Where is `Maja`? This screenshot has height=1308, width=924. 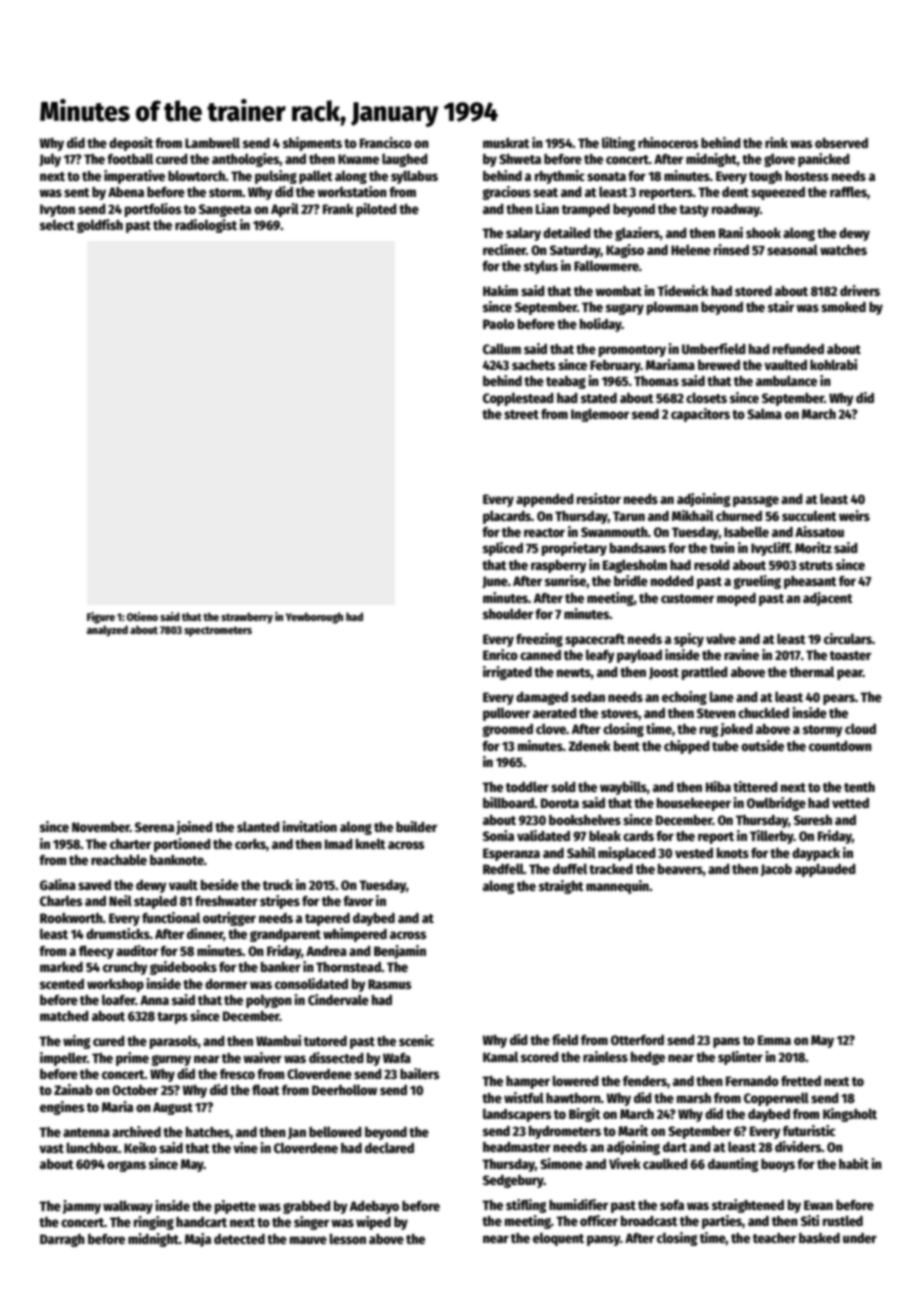 Maja is located at coordinates (198, 1240).
